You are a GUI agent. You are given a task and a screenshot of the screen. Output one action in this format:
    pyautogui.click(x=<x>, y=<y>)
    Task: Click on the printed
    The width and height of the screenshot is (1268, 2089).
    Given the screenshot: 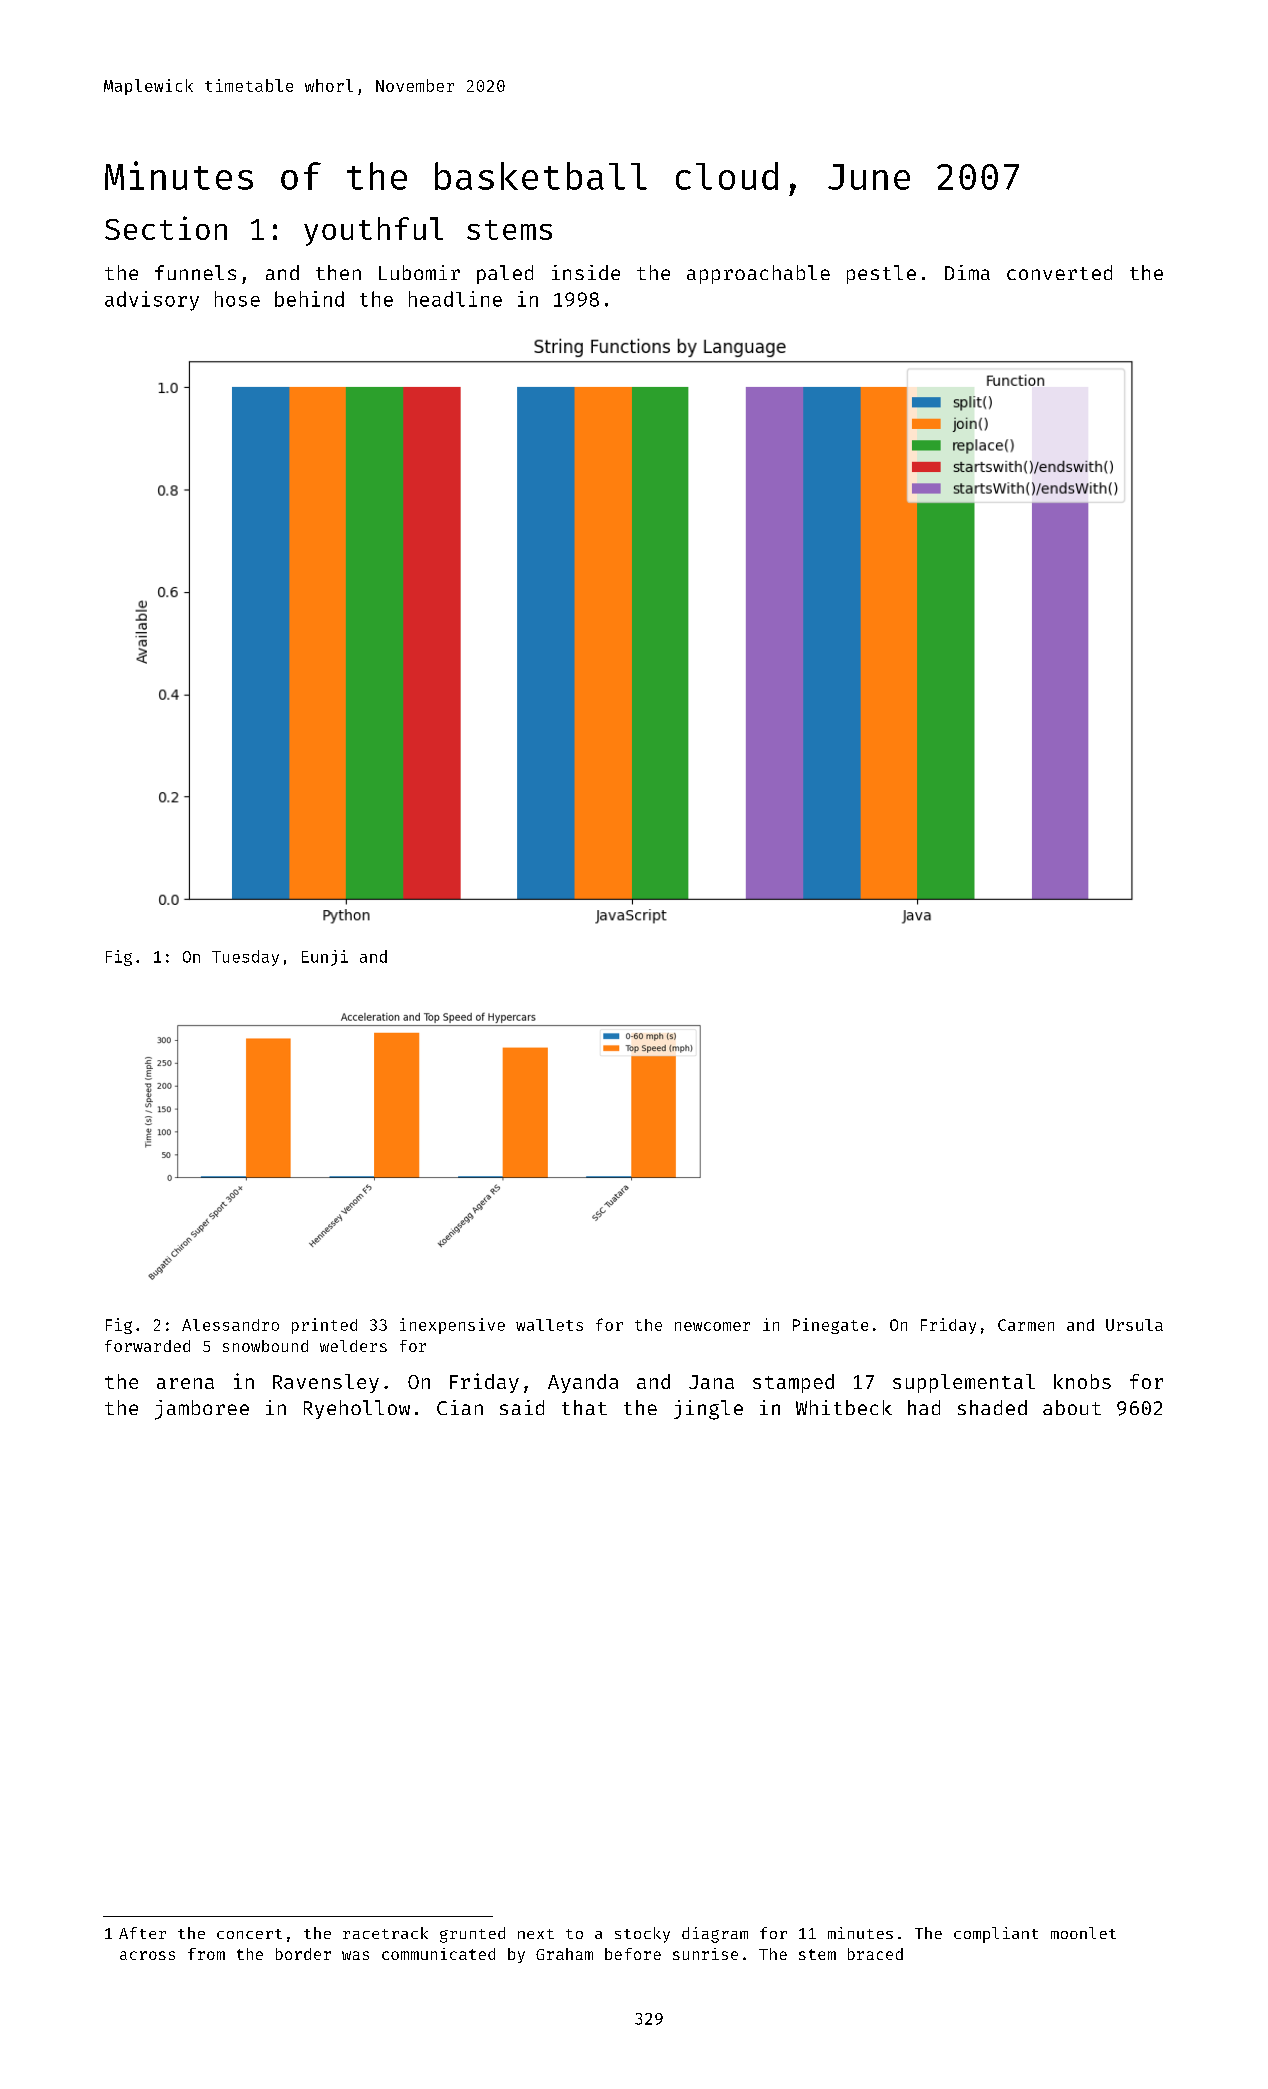 What is the action you would take?
    pyautogui.click(x=324, y=1326)
